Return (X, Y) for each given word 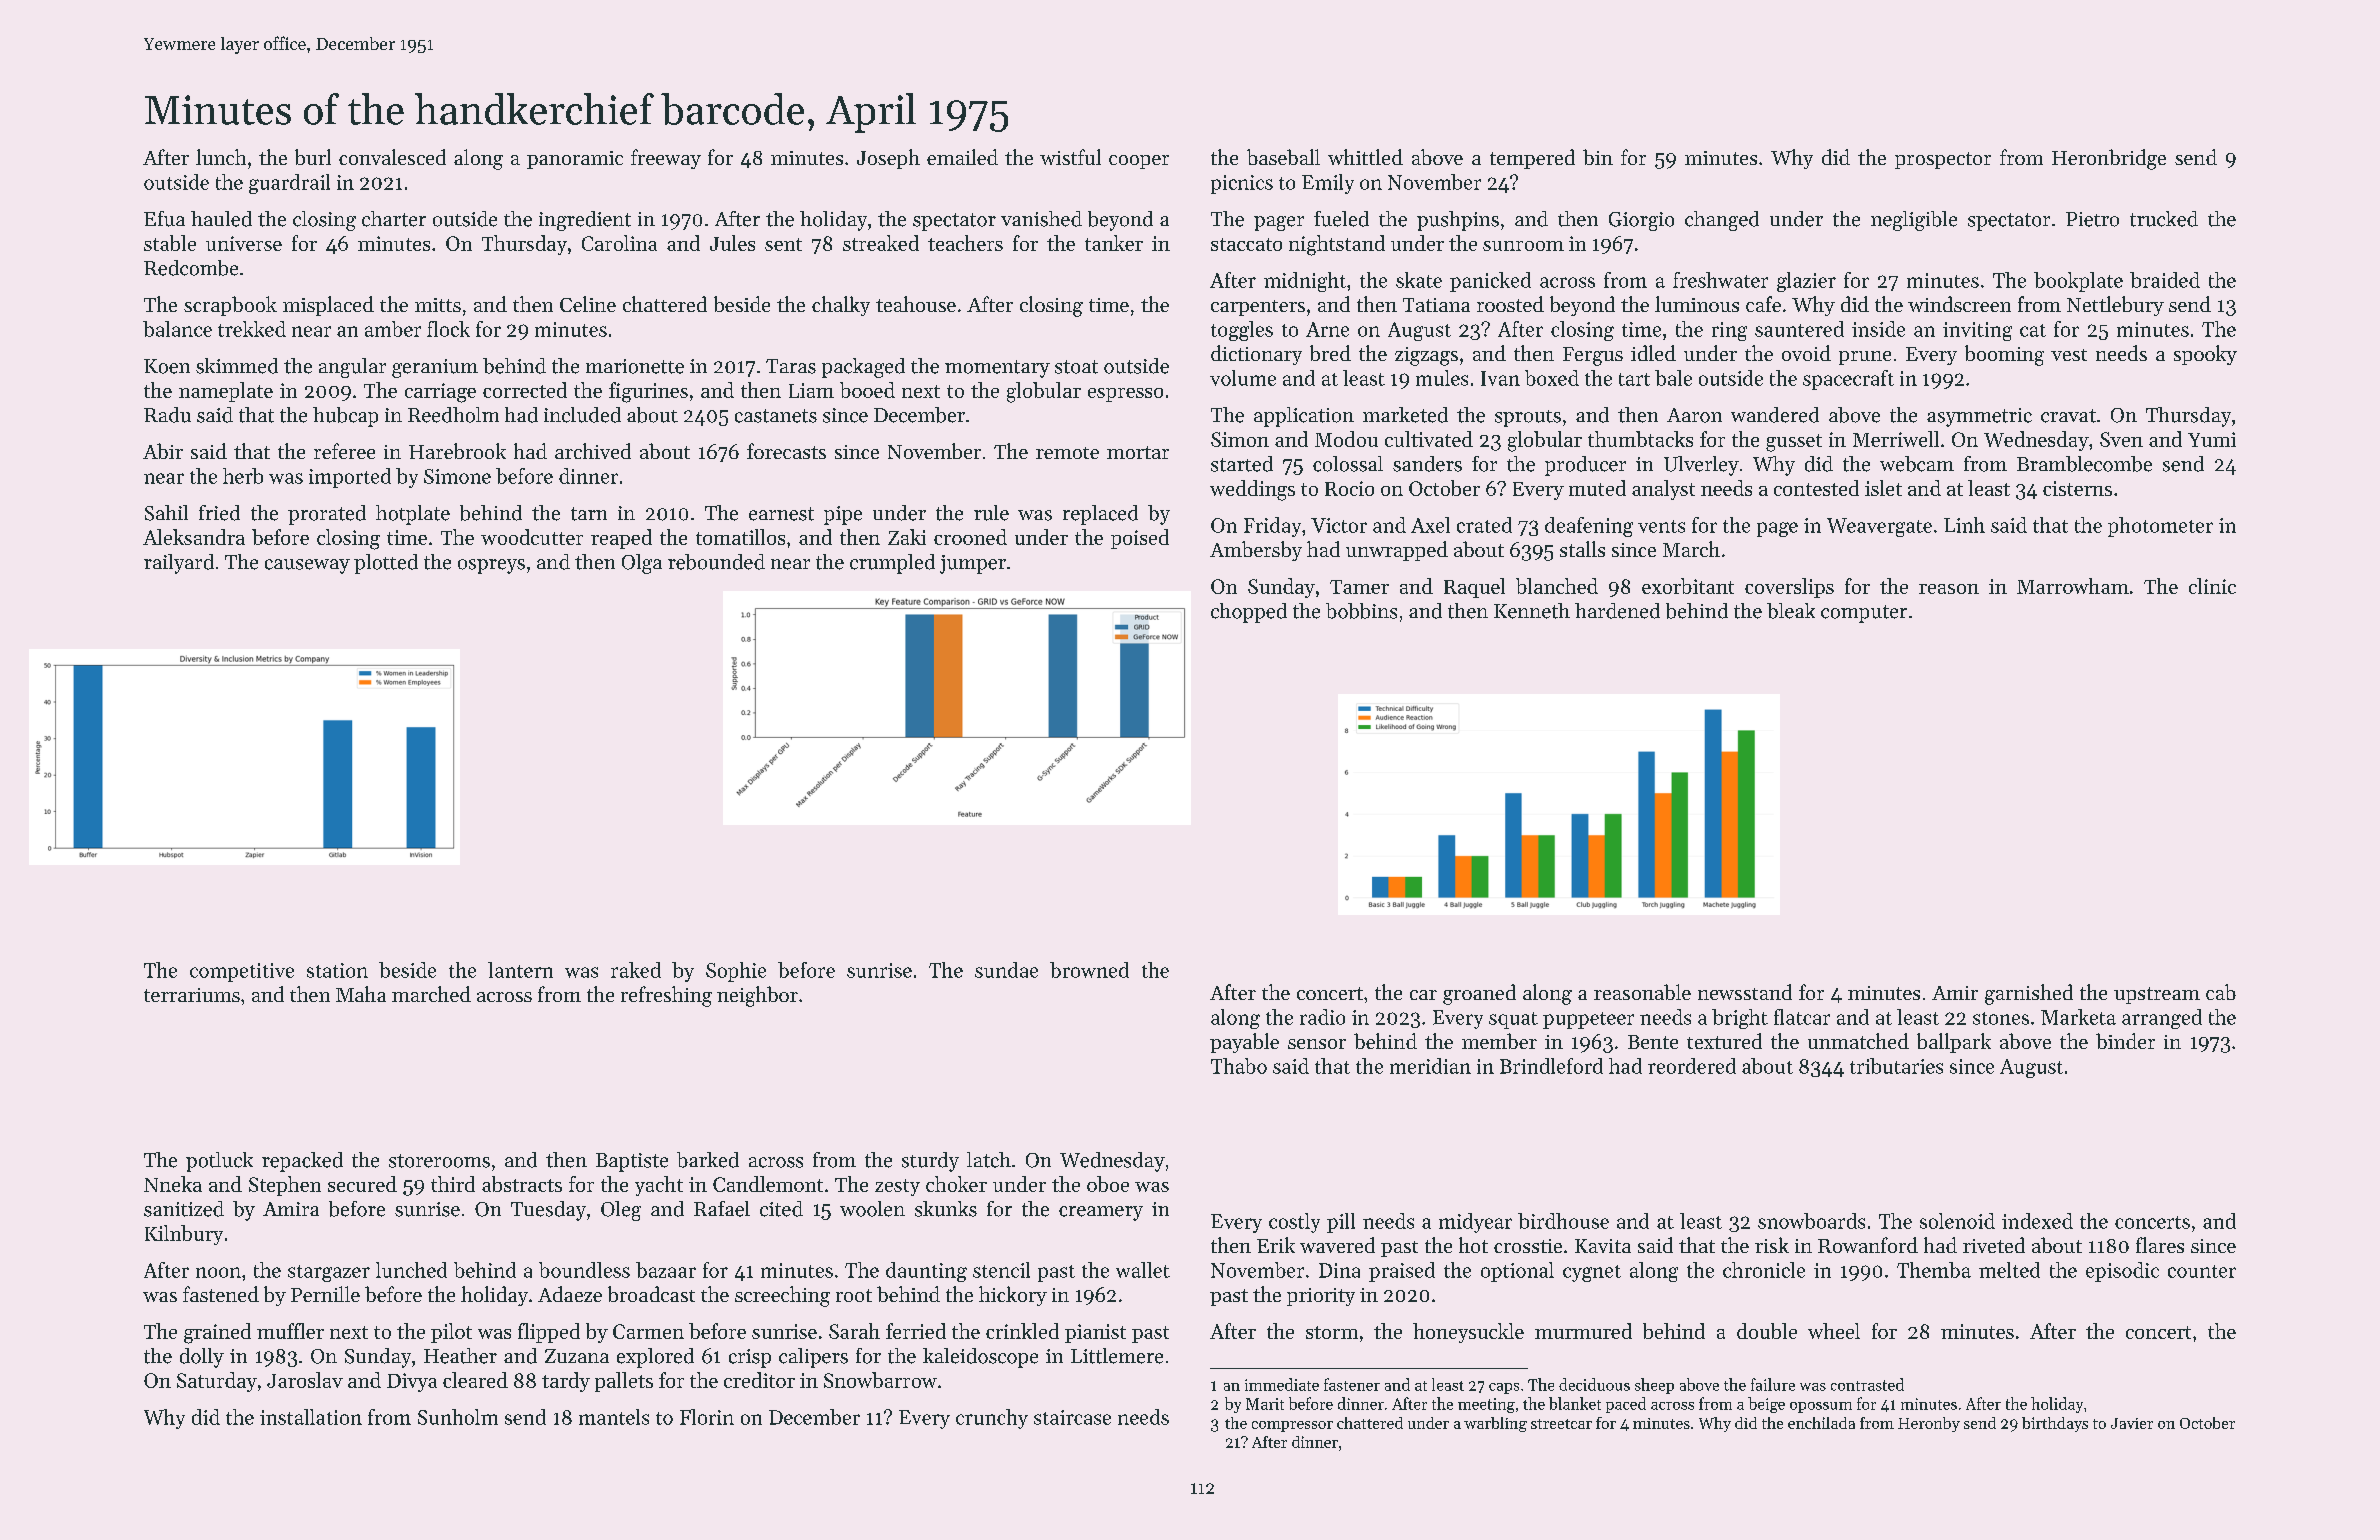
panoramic (575, 160)
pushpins (1458, 221)
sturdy (930, 1162)
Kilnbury (184, 1235)
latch (989, 1160)
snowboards (1811, 1221)
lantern (520, 970)
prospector (1943, 160)
